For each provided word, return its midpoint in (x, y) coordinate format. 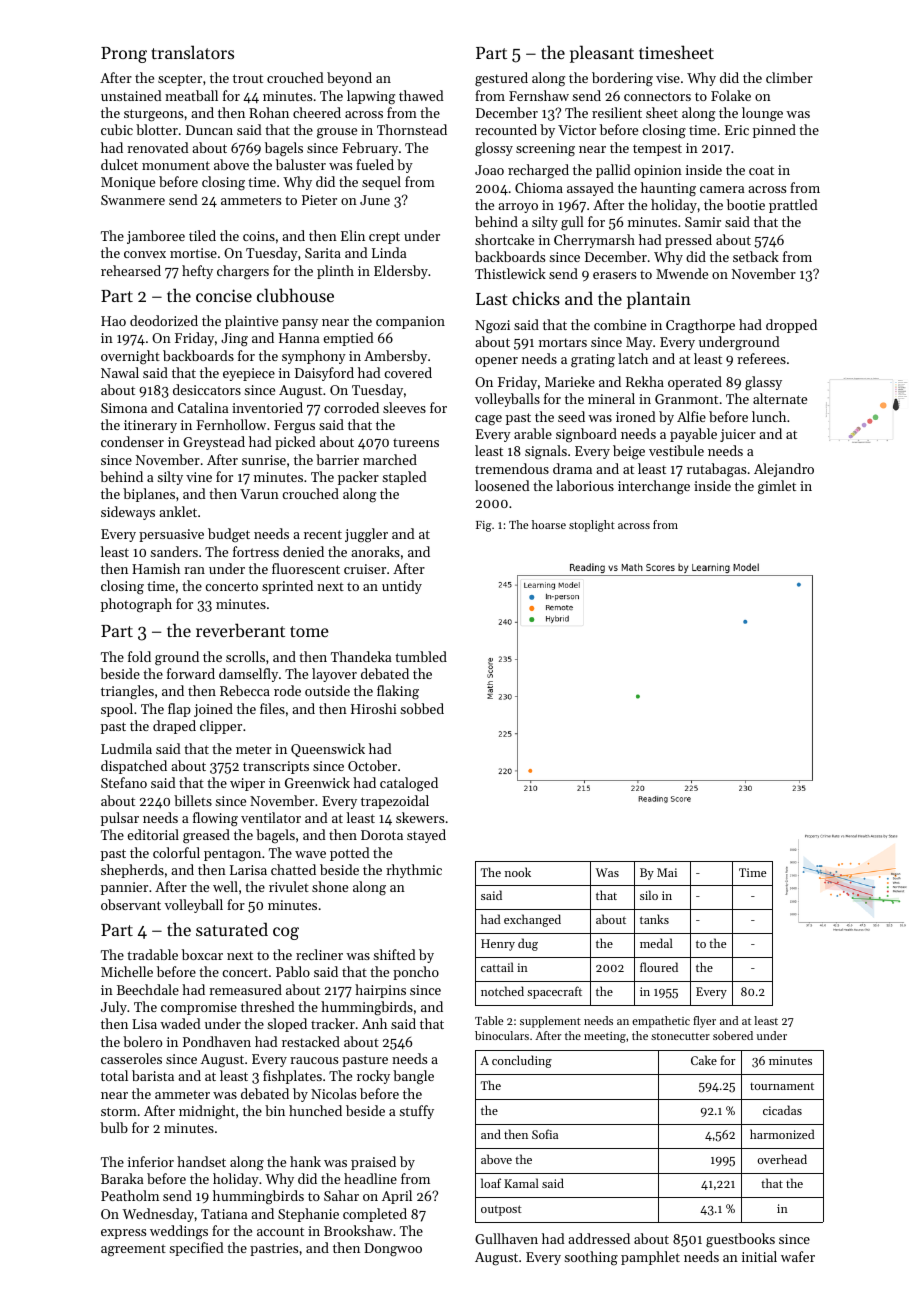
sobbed (422, 708)
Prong (124, 55)
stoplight (592, 526)
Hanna (299, 338)
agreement (133, 1250)
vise (668, 78)
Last (492, 299)
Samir (703, 222)
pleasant (602, 54)
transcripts (276, 767)
